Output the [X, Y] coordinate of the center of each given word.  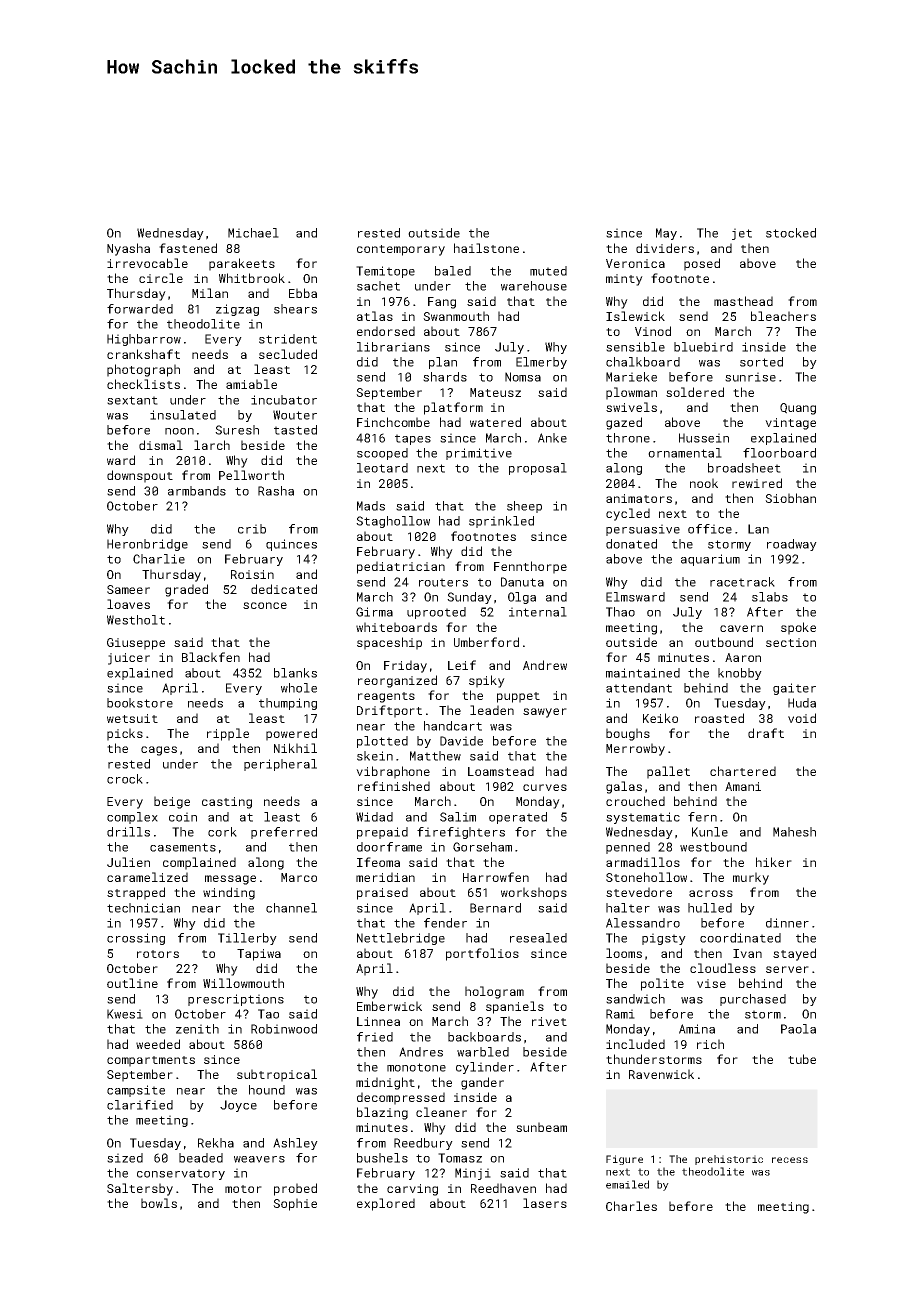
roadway [792, 545]
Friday [405, 666]
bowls [159, 1203]
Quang [798, 409]
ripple [228, 734]
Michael [253, 233]
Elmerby [541, 363]
